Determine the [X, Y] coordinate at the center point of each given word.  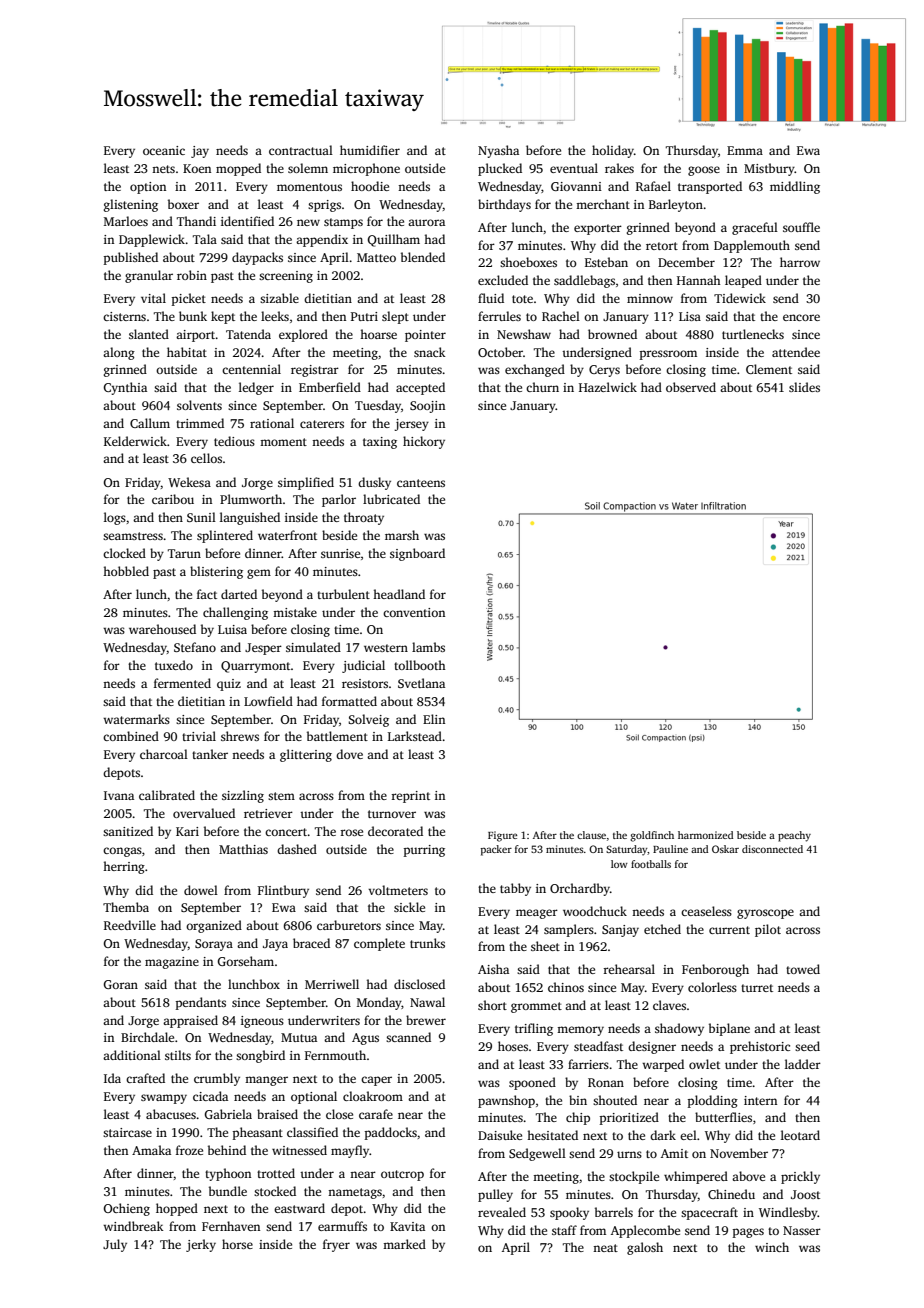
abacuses [171, 1114]
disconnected [772, 849]
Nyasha [498, 151]
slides [804, 387]
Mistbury [769, 169]
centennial [251, 369]
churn [542, 387]
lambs [428, 647]
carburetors [349, 925]
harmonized [705, 835]
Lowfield [268, 701]
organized [214, 926]
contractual [301, 150]
